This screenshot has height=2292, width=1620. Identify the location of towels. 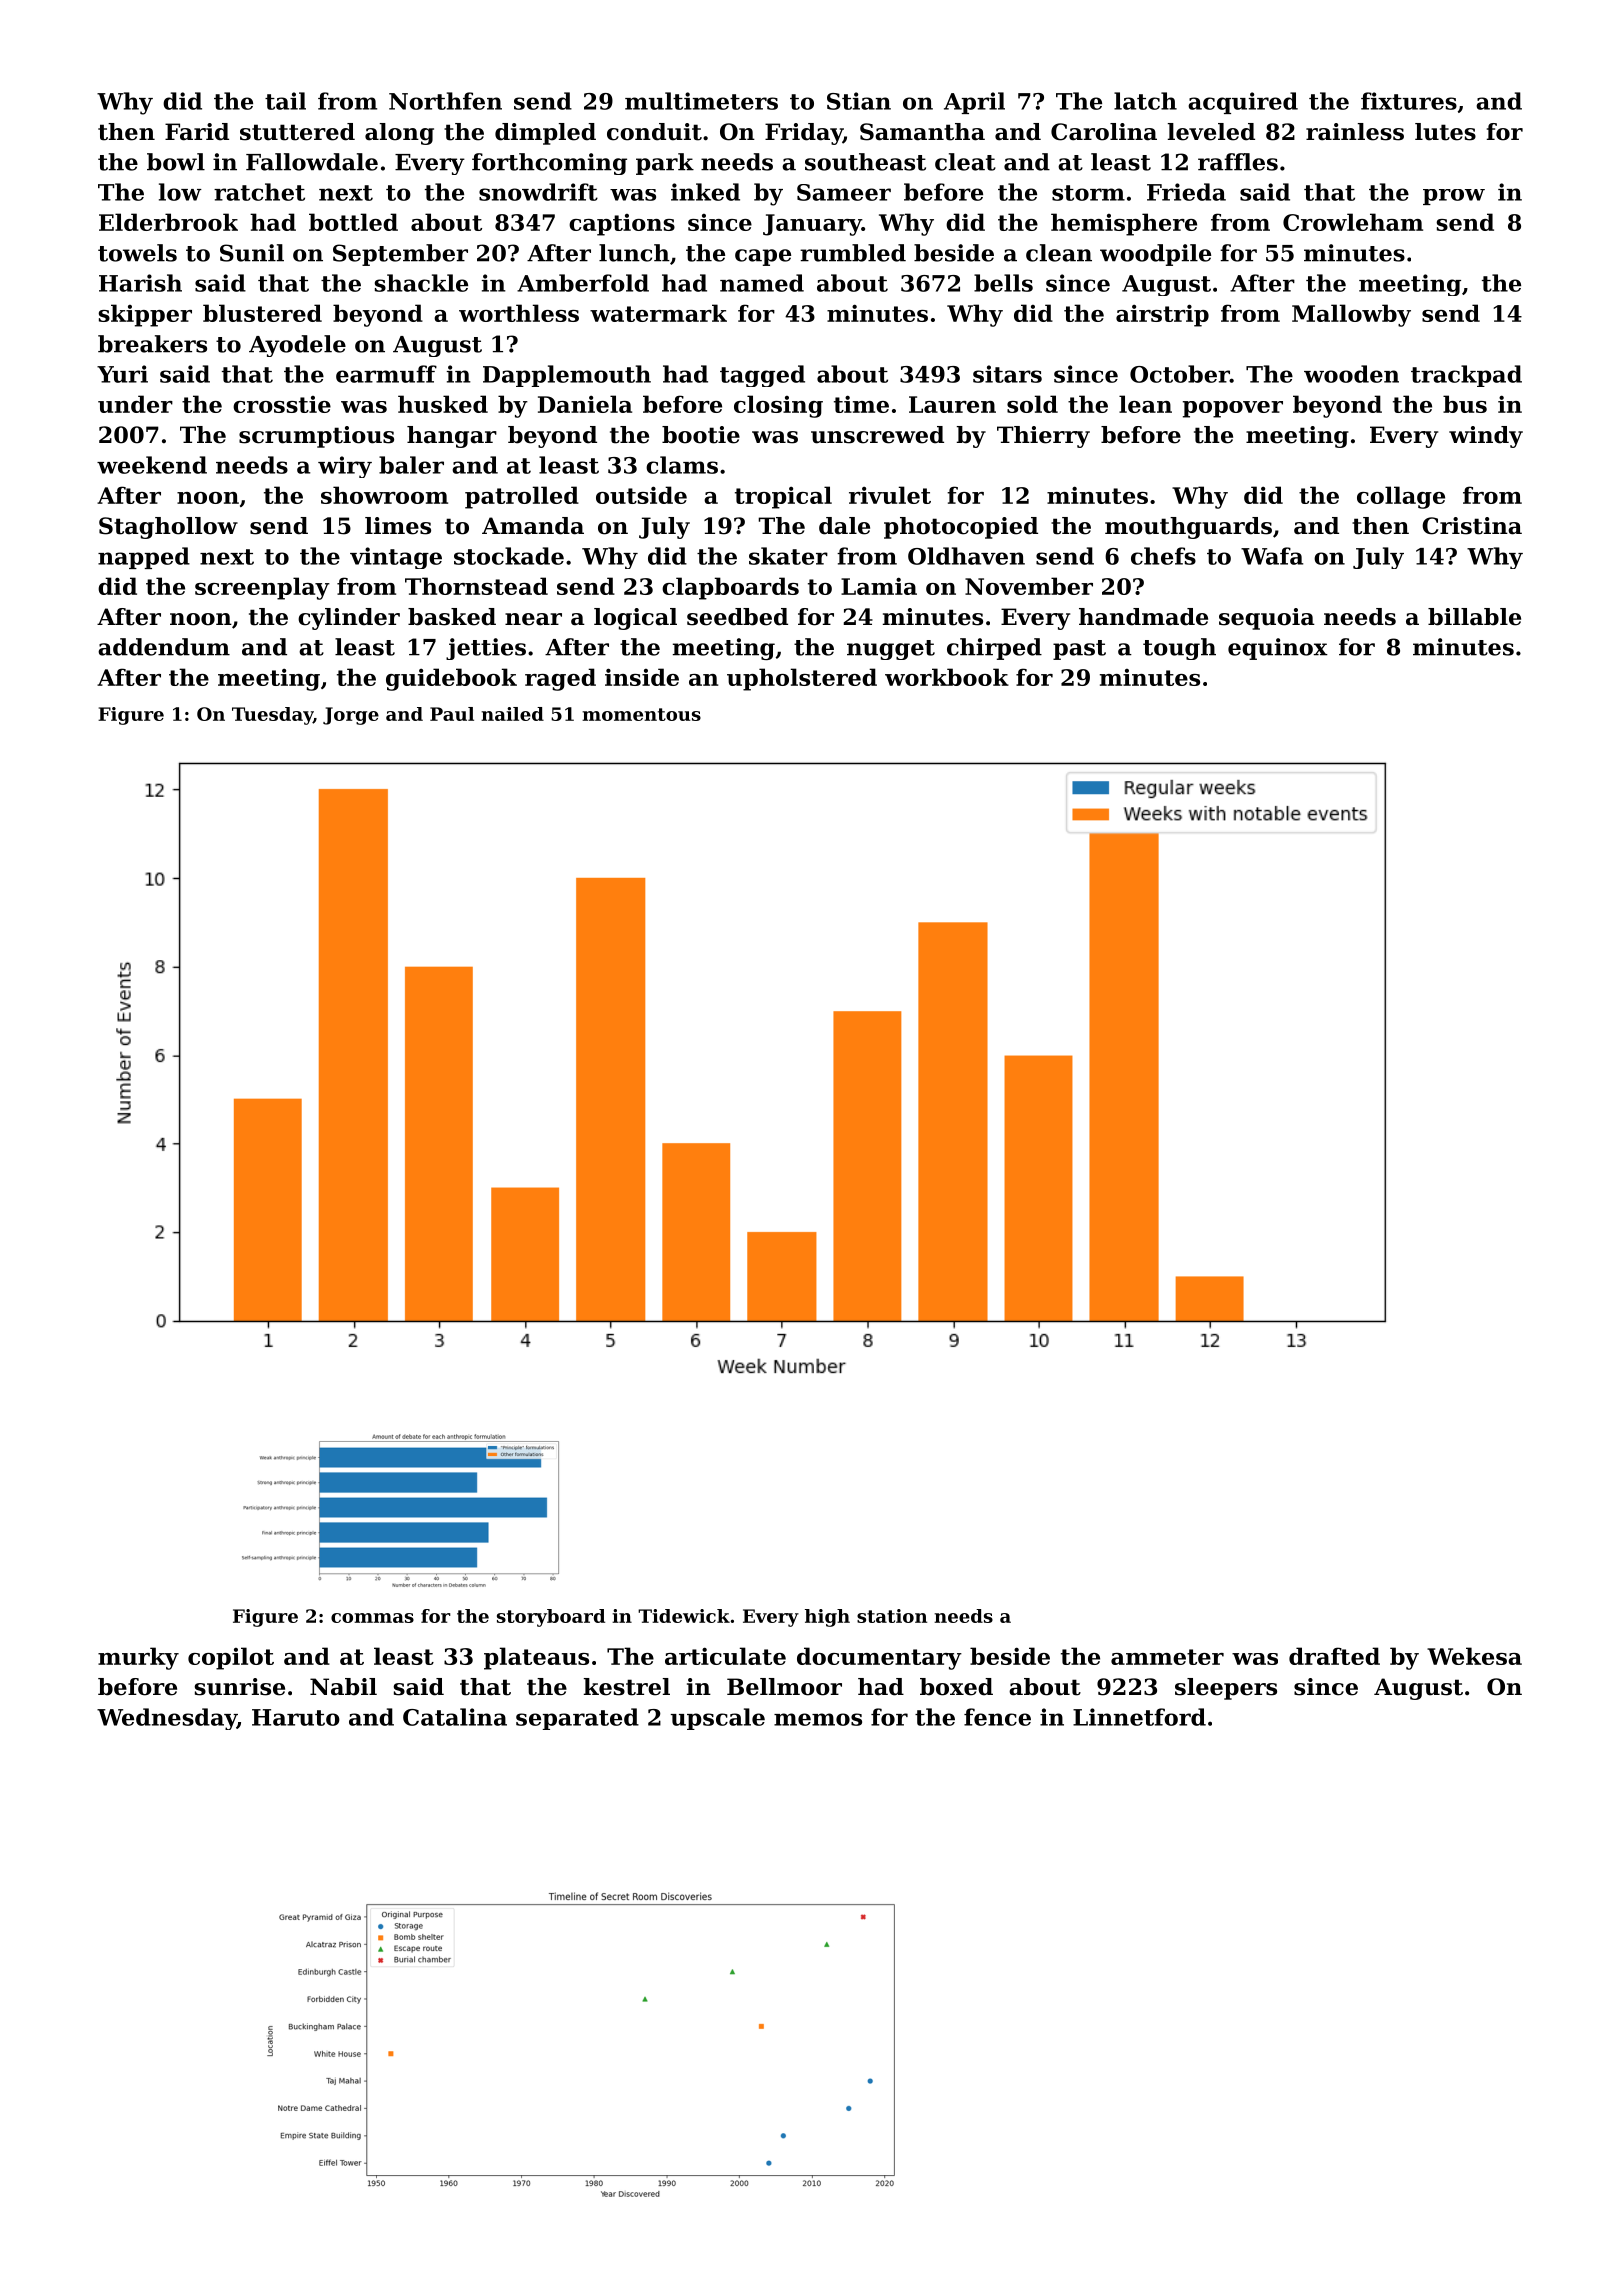
(137, 253).
